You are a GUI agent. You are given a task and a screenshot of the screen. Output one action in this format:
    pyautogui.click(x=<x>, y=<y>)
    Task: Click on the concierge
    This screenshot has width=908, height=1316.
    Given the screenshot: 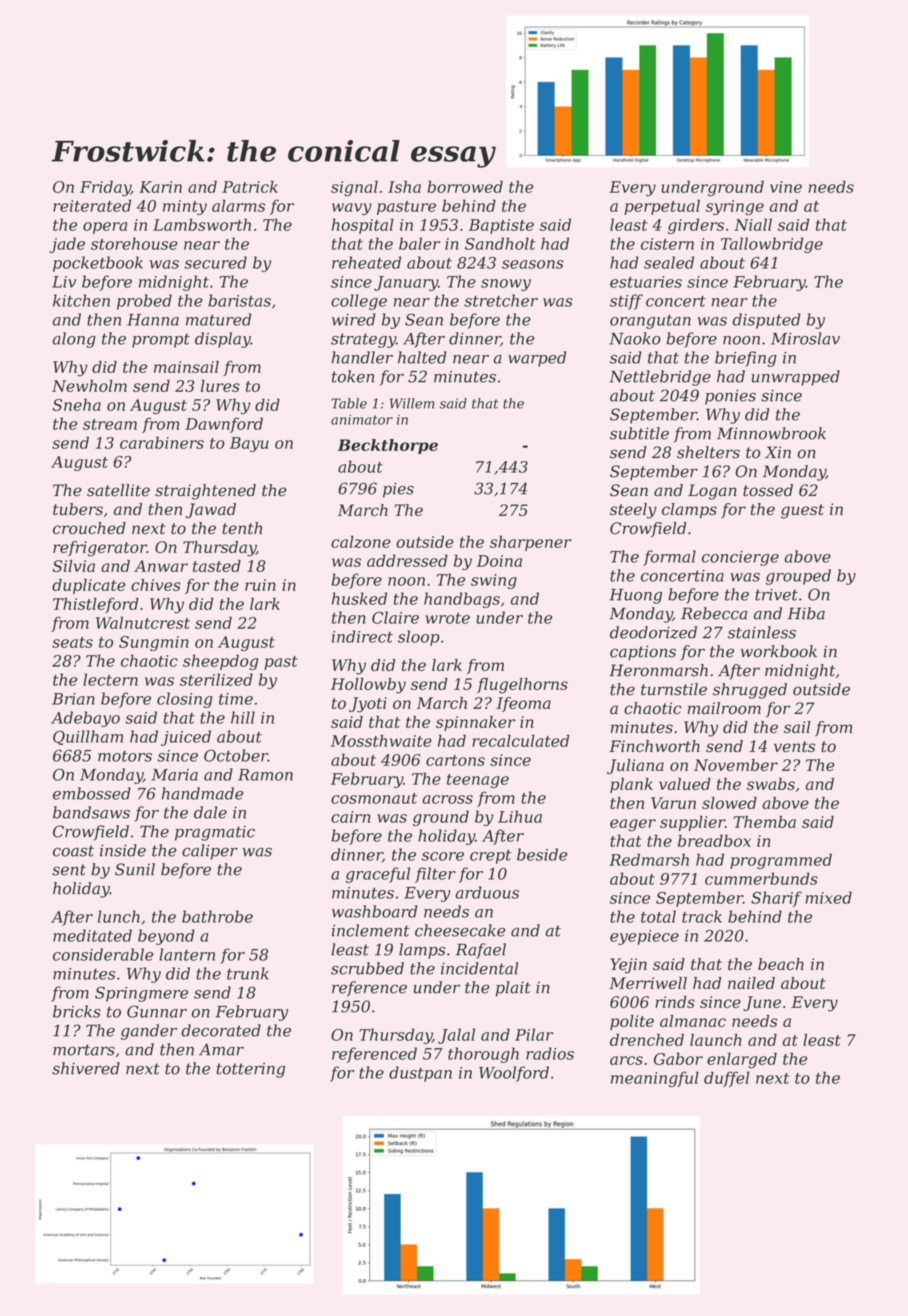 What is the action you would take?
    pyautogui.click(x=740, y=558)
